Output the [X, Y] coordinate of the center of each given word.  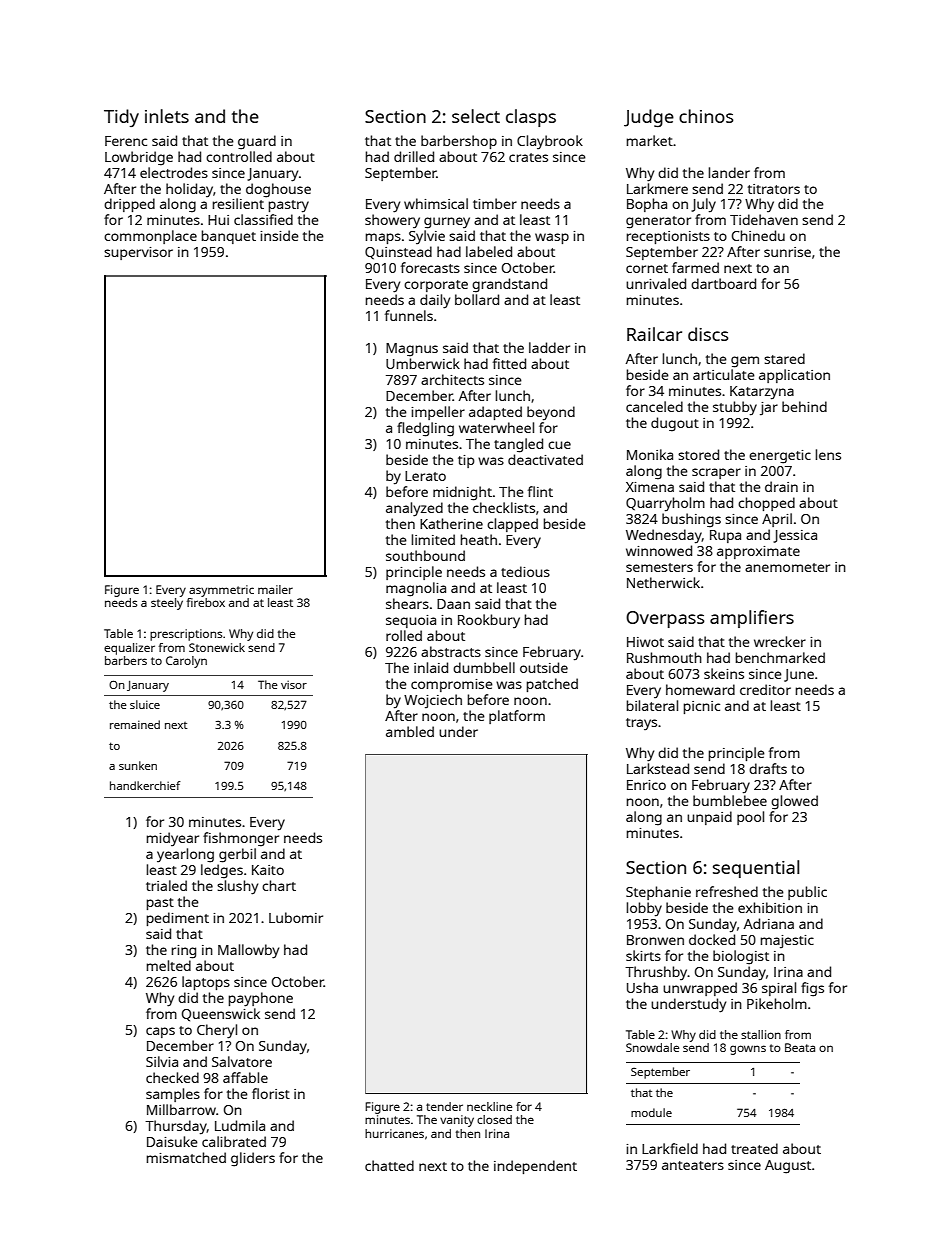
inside [279, 235]
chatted [389, 1165]
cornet [647, 268]
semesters [659, 567]
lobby [644, 909]
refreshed [727, 891]
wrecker [780, 641]
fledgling [425, 429]
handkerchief [145, 785]
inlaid [431, 667]
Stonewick [217, 647]
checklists [504, 507]
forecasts [430, 267]
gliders [253, 1159]
